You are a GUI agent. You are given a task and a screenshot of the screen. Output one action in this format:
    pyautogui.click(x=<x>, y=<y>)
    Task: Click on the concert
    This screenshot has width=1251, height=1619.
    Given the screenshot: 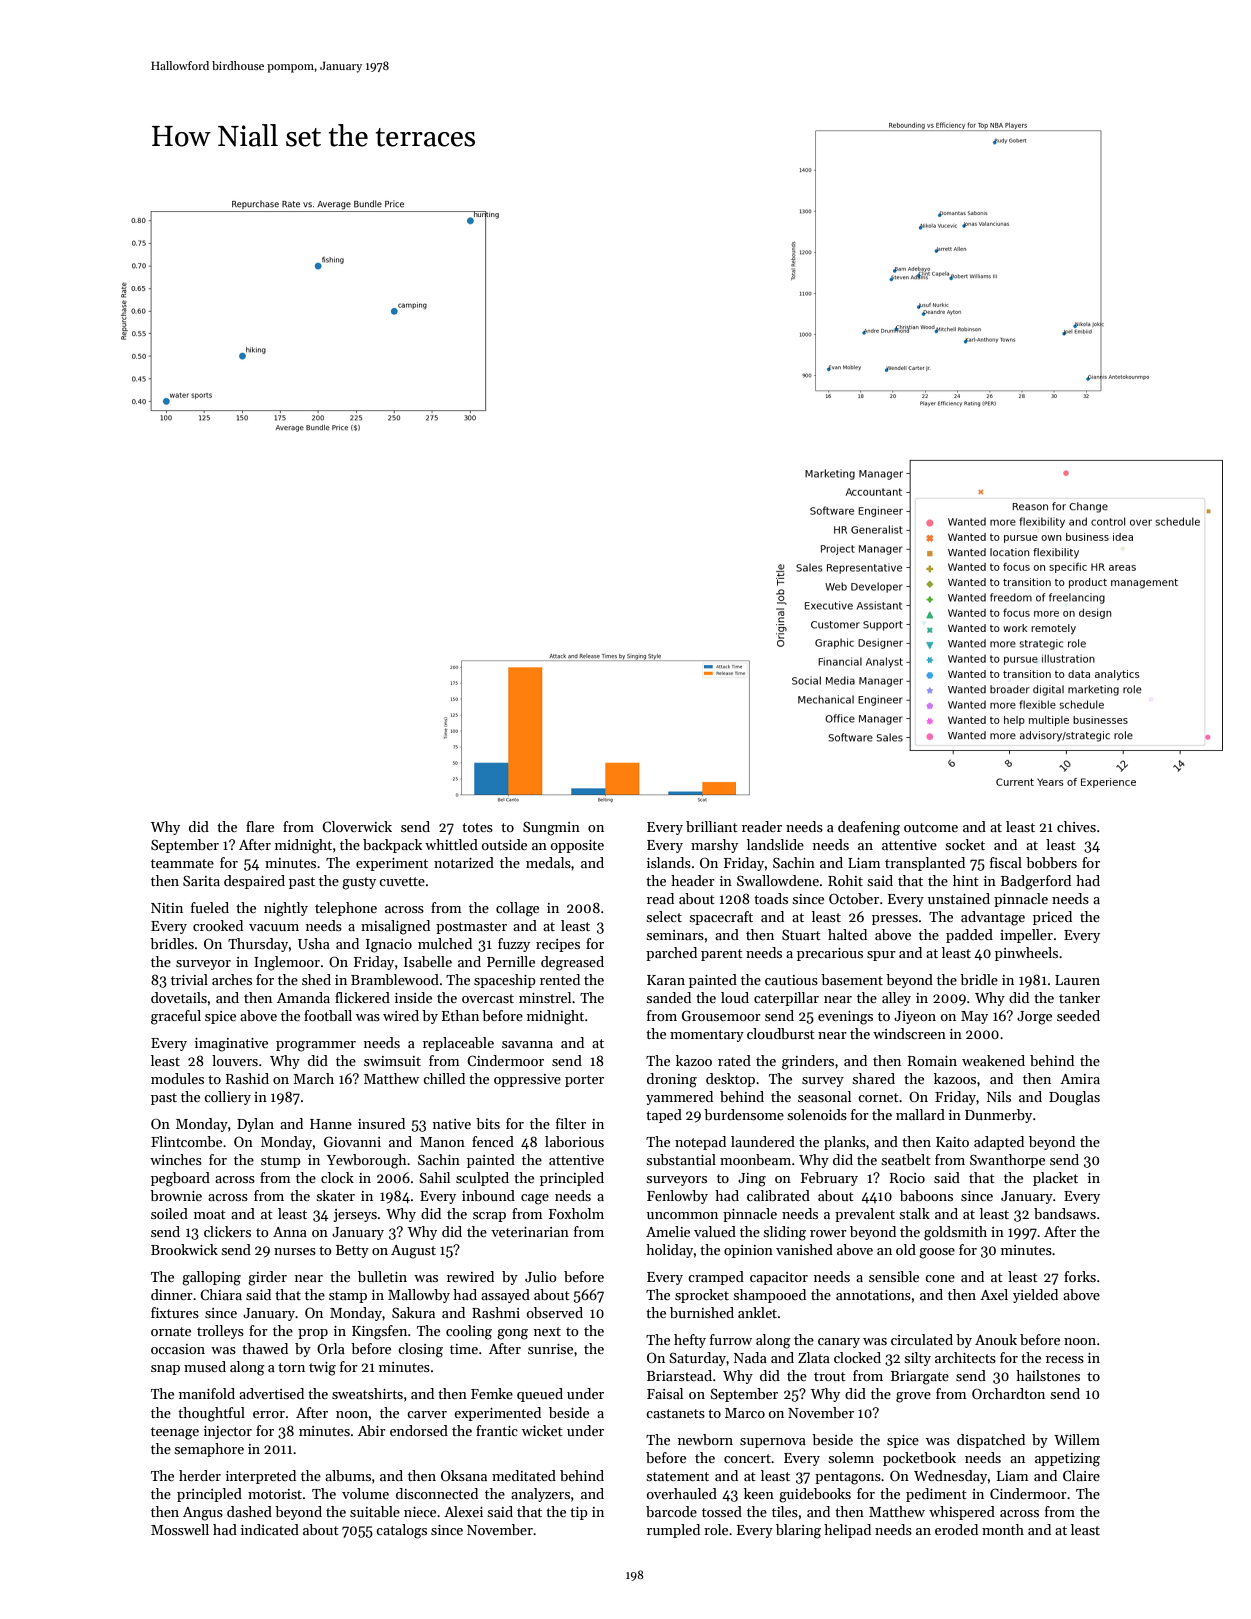 What is the action you would take?
    pyautogui.click(x=747, y=1458)
